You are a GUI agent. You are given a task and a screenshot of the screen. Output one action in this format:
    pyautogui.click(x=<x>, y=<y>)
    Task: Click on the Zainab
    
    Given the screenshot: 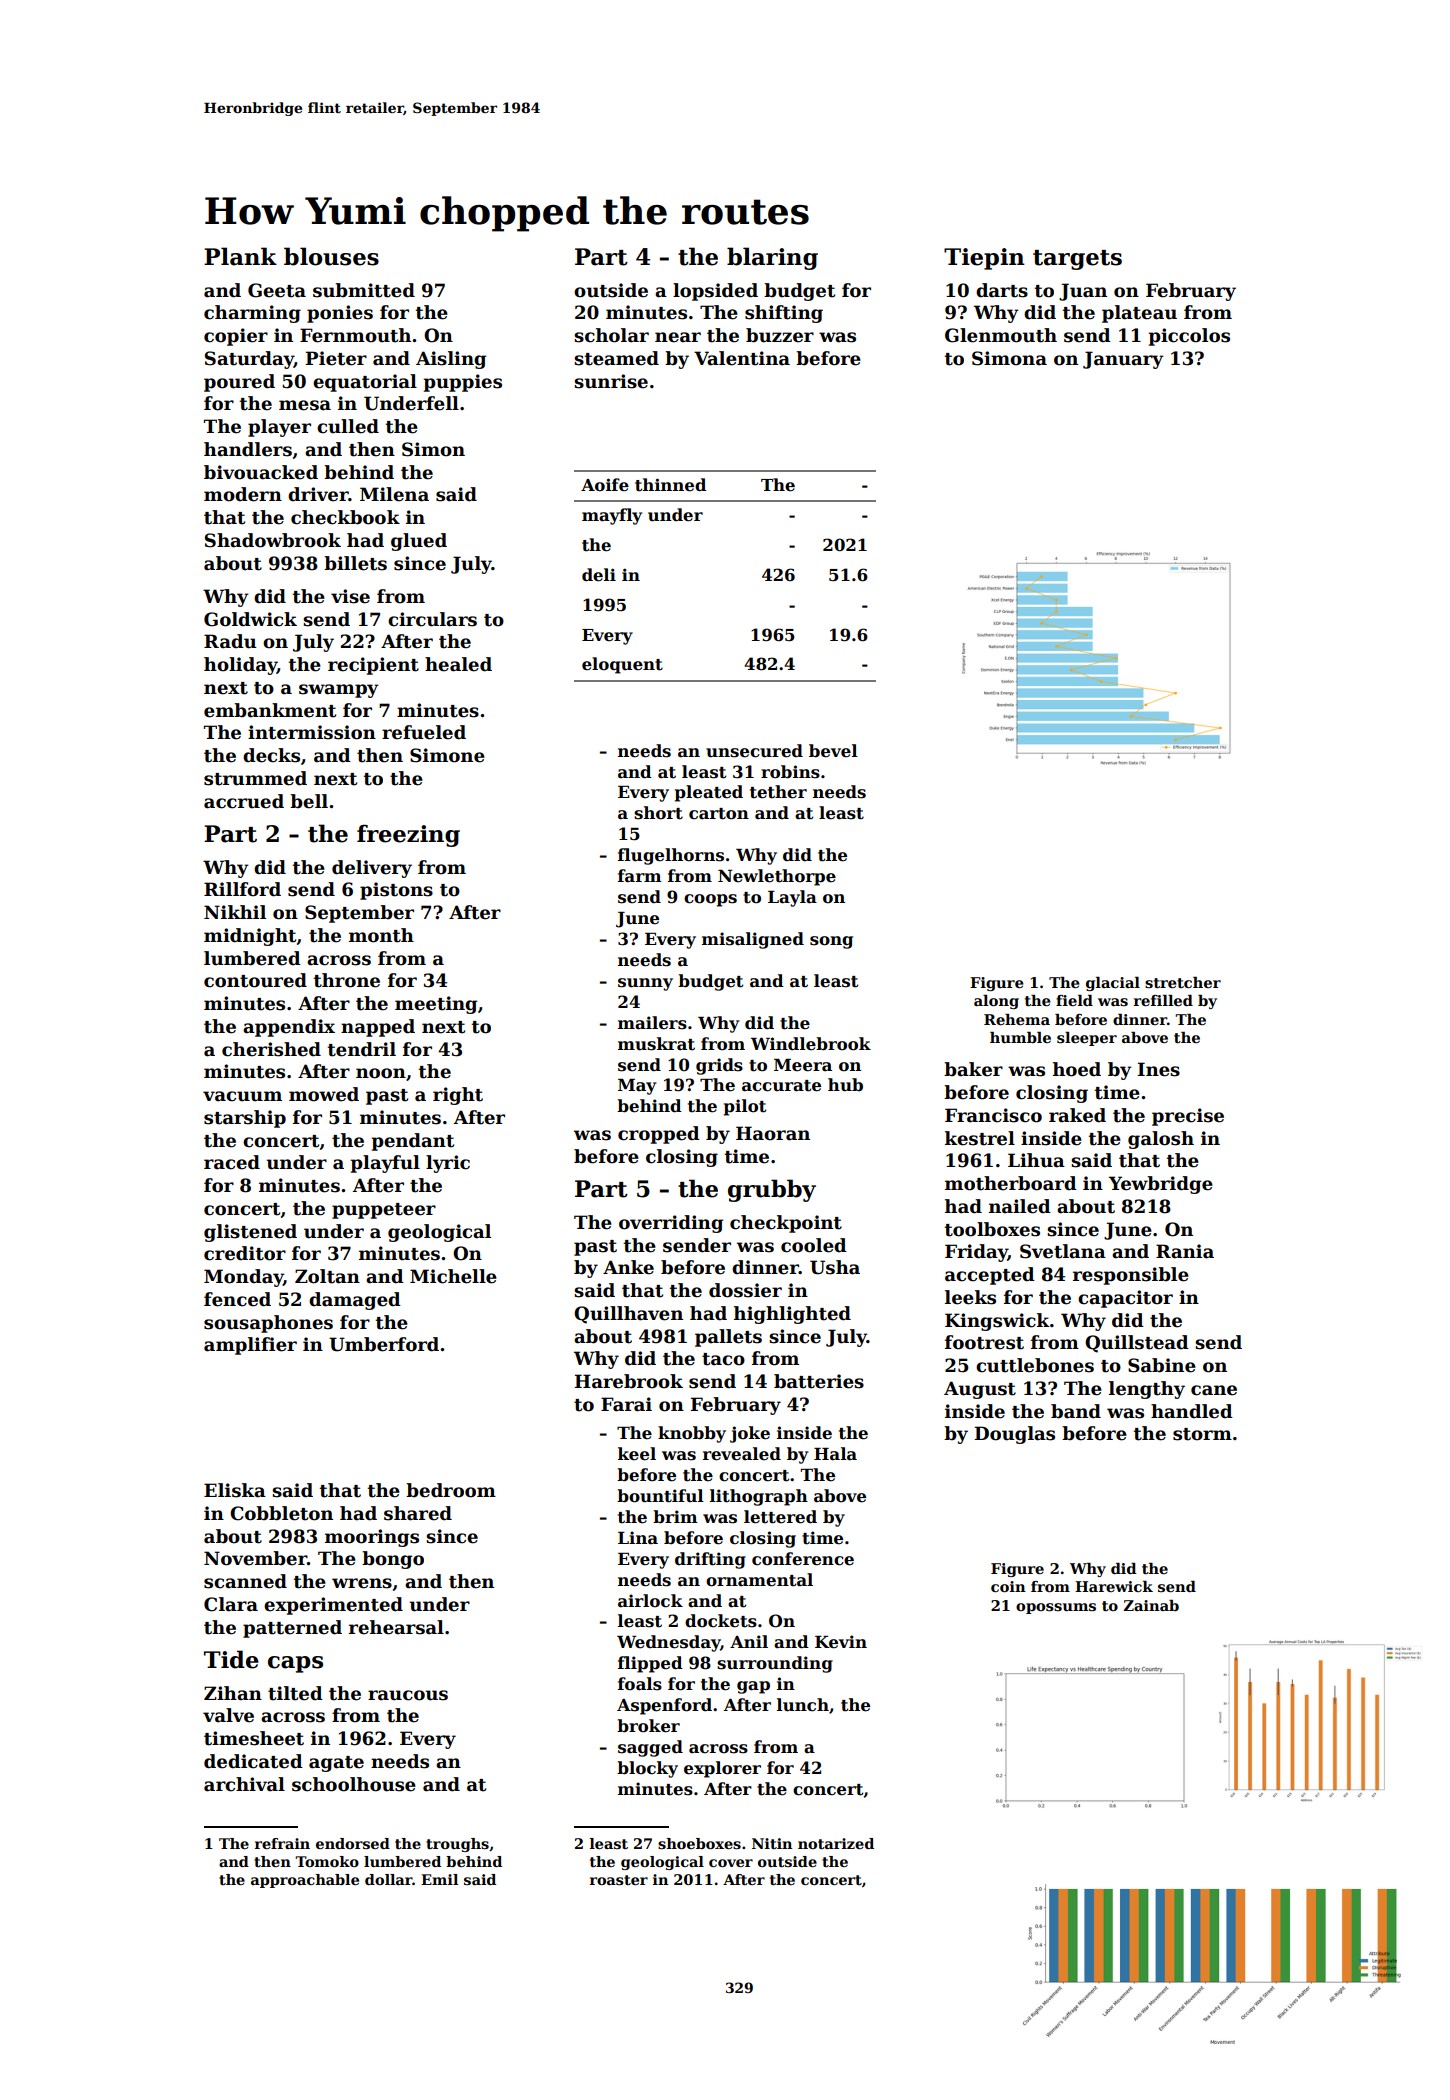 What is the action you would take?
    pyautogui.click(x=1151, y=1605)
